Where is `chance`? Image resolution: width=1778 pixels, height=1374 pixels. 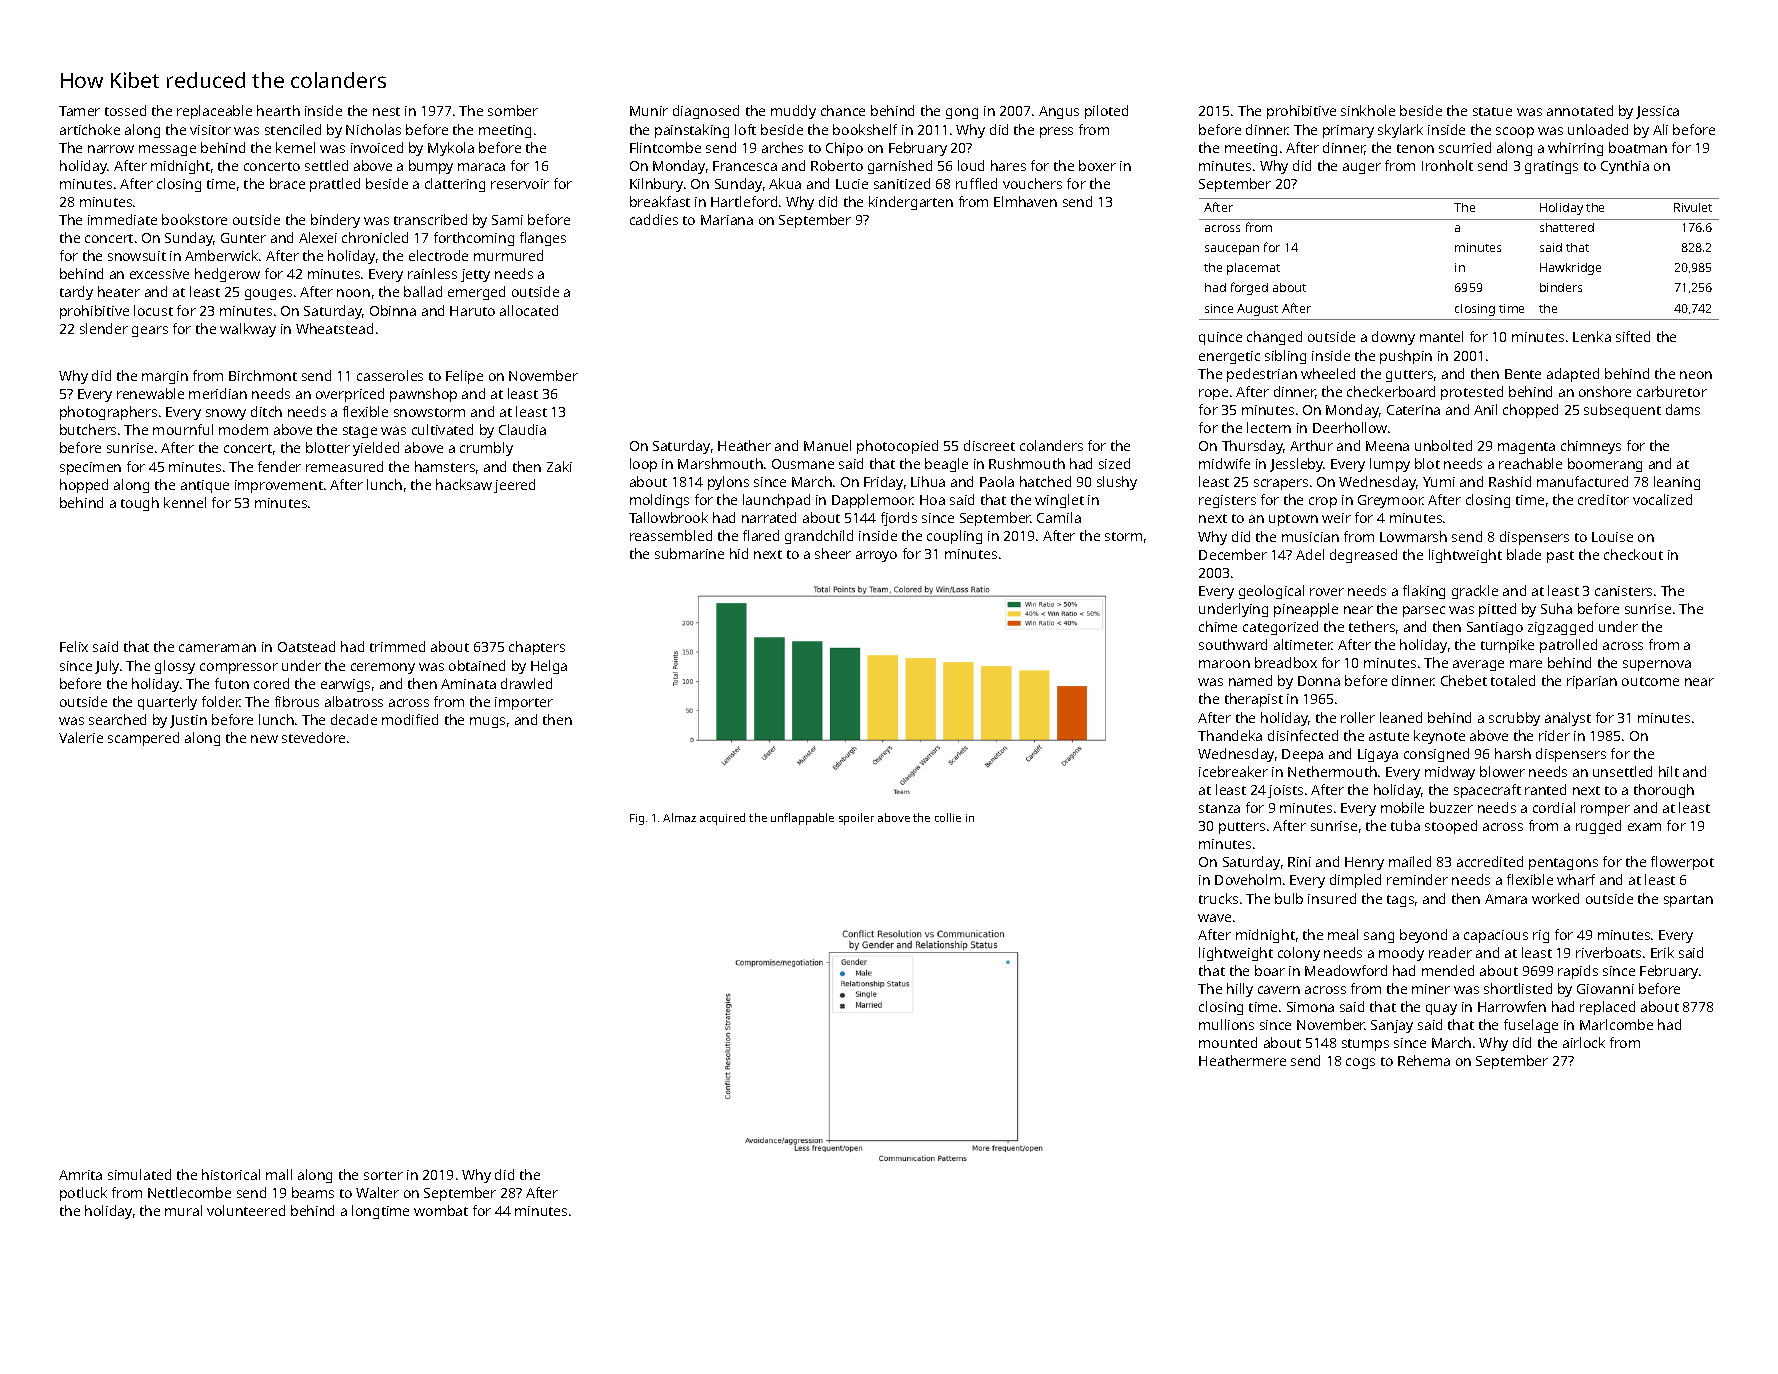
chance is located at coordinates (843, 110).
